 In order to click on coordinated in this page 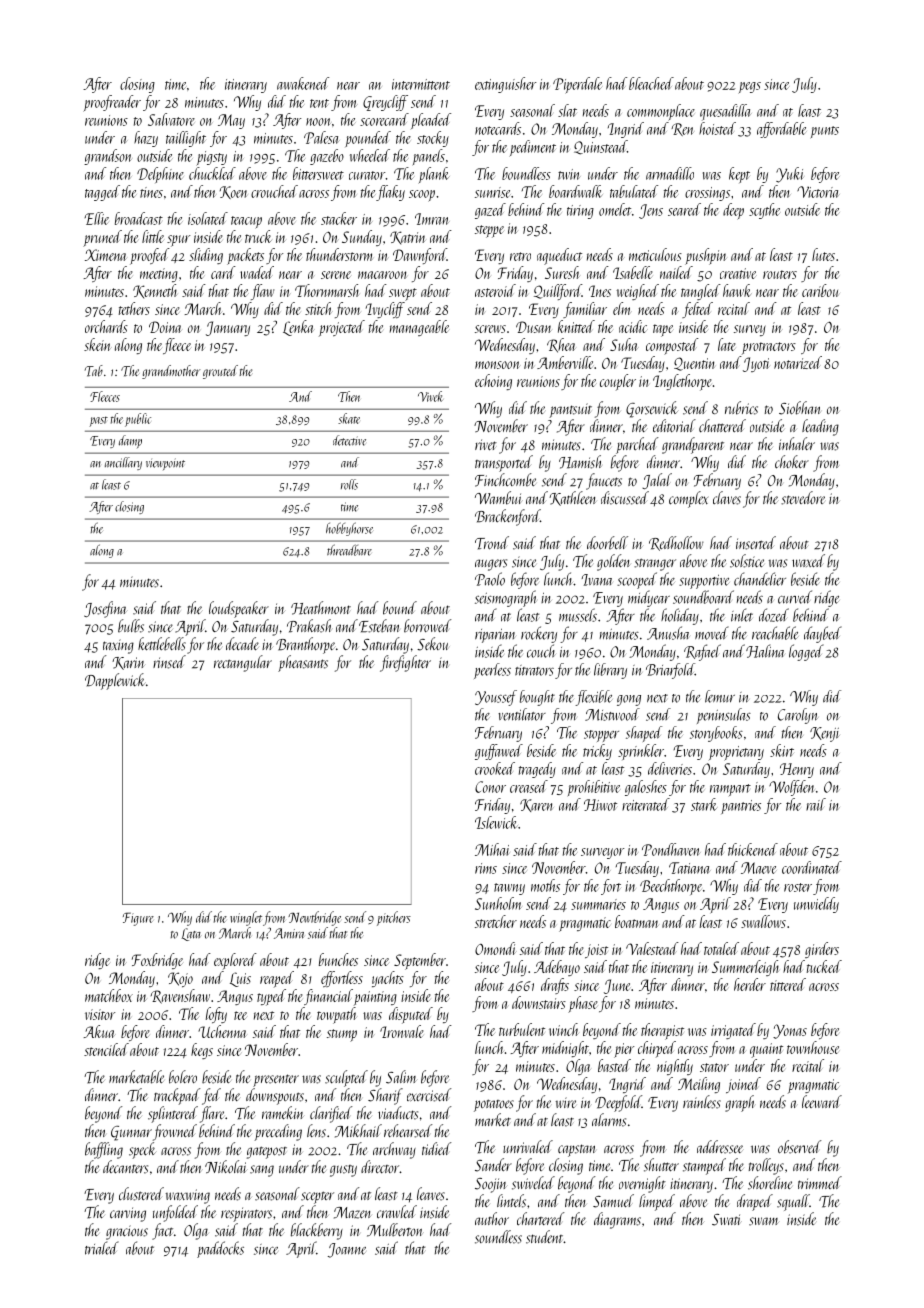, I will do `click(812, 867)`.
